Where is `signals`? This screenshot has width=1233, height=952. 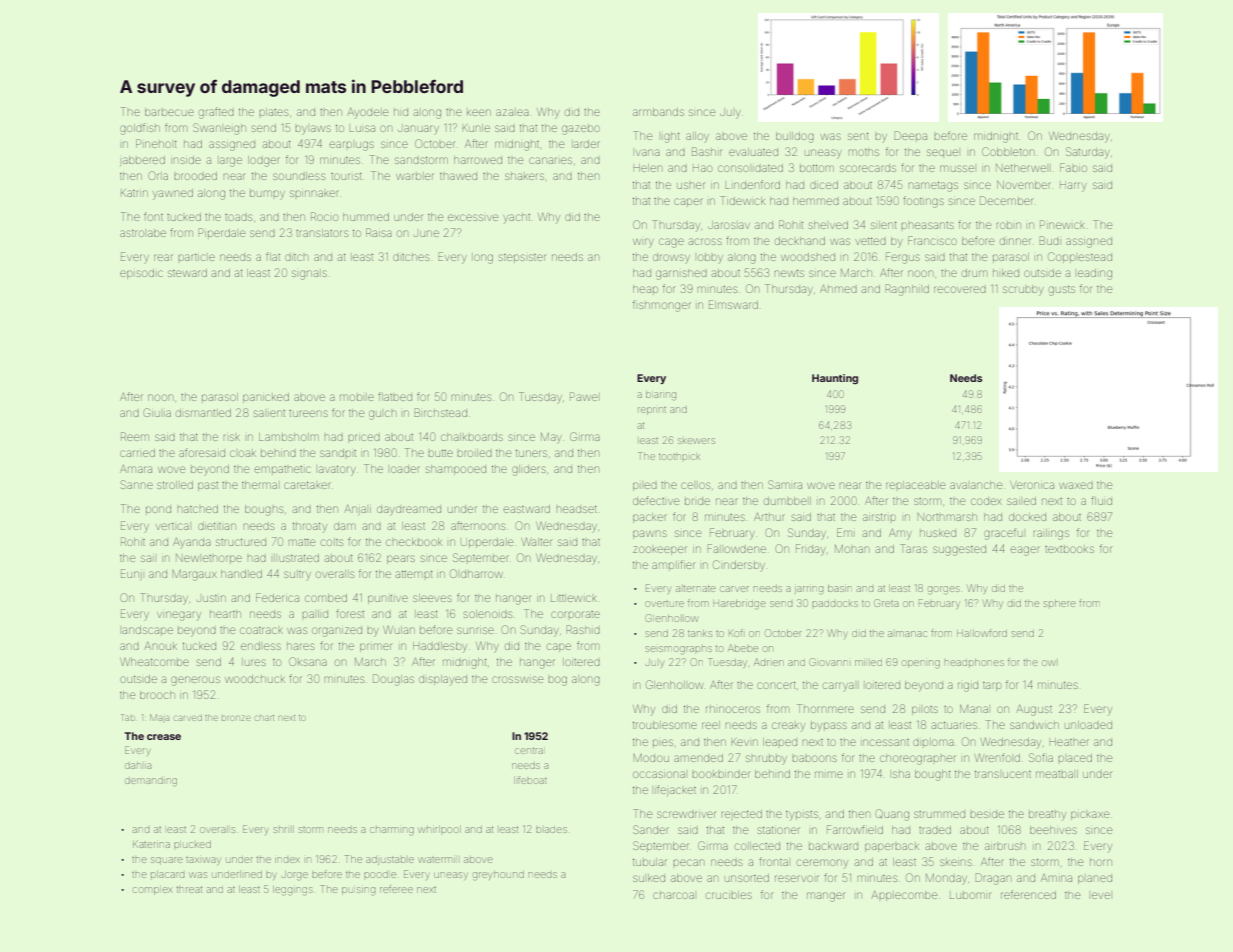 signals is located at coordinates (309, 275).
